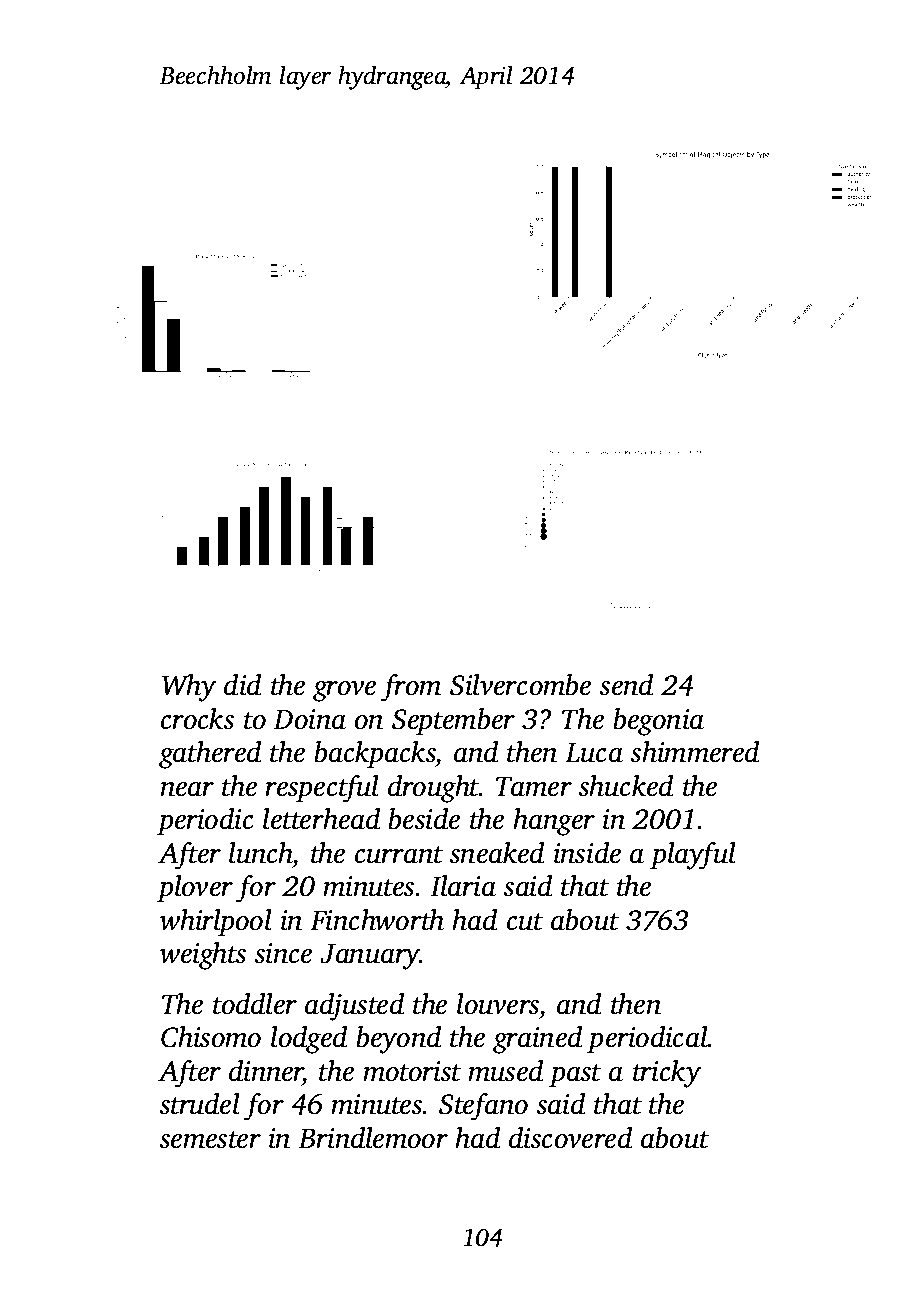 This page has height=1311, width=924. What do you see at coordinates (520, 685) in the page?
I see `Silvercombe` at bounding box center [520, 685].
